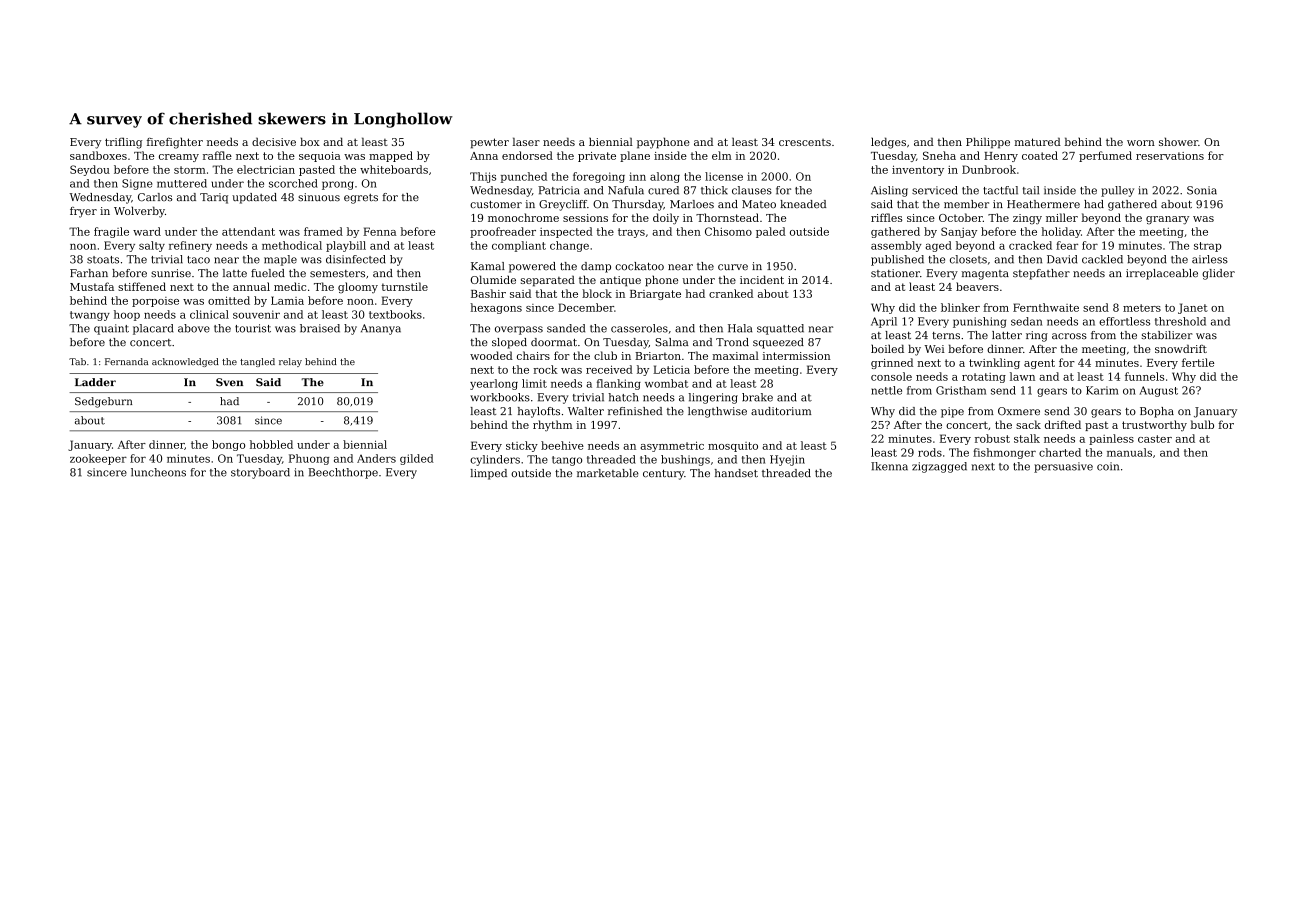 The image size is (1308, 924). Describe the element at coordinates (228, 445) in the screenshot. I see `bongo` at that location.
